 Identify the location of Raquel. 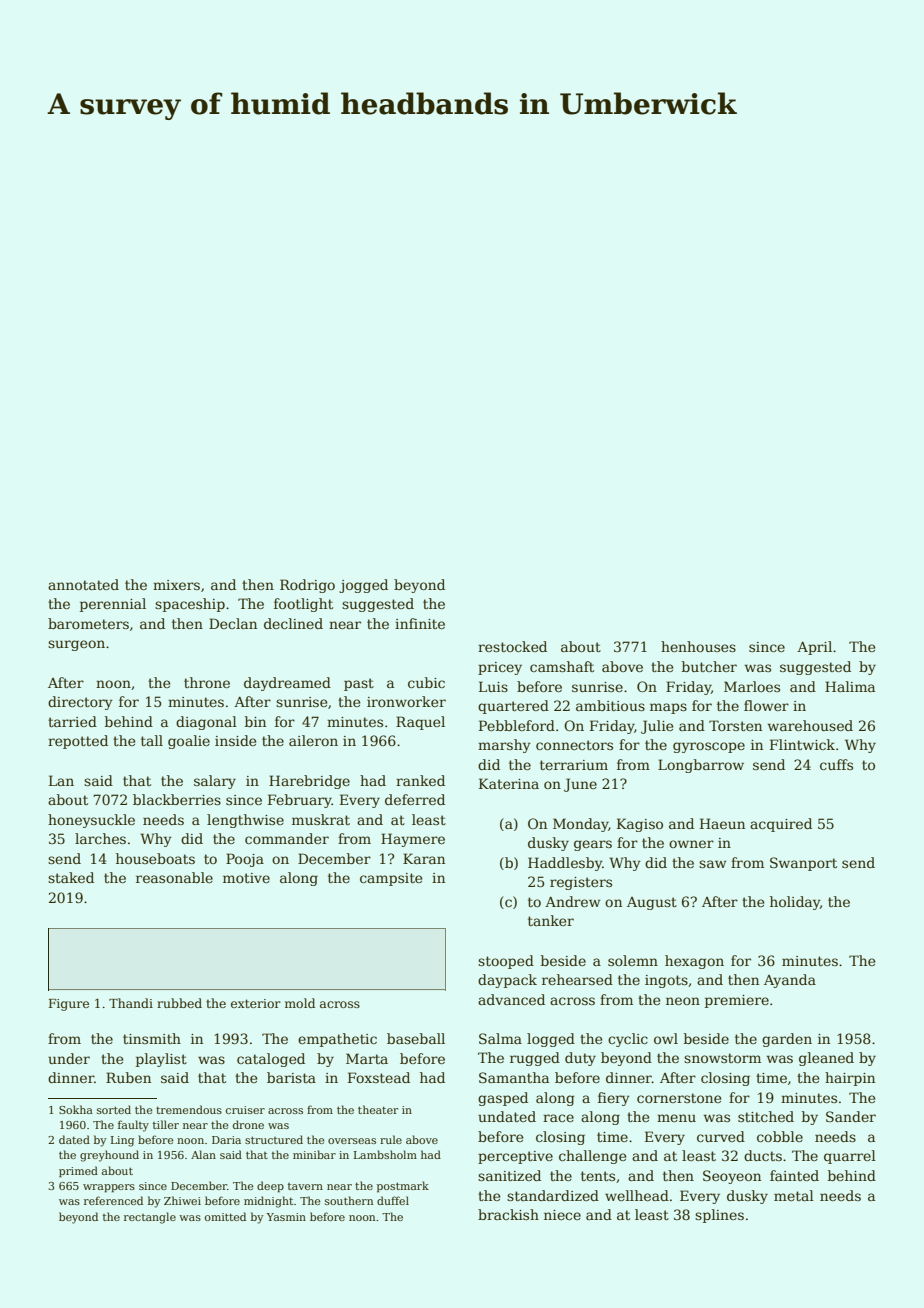
(420, 723).
